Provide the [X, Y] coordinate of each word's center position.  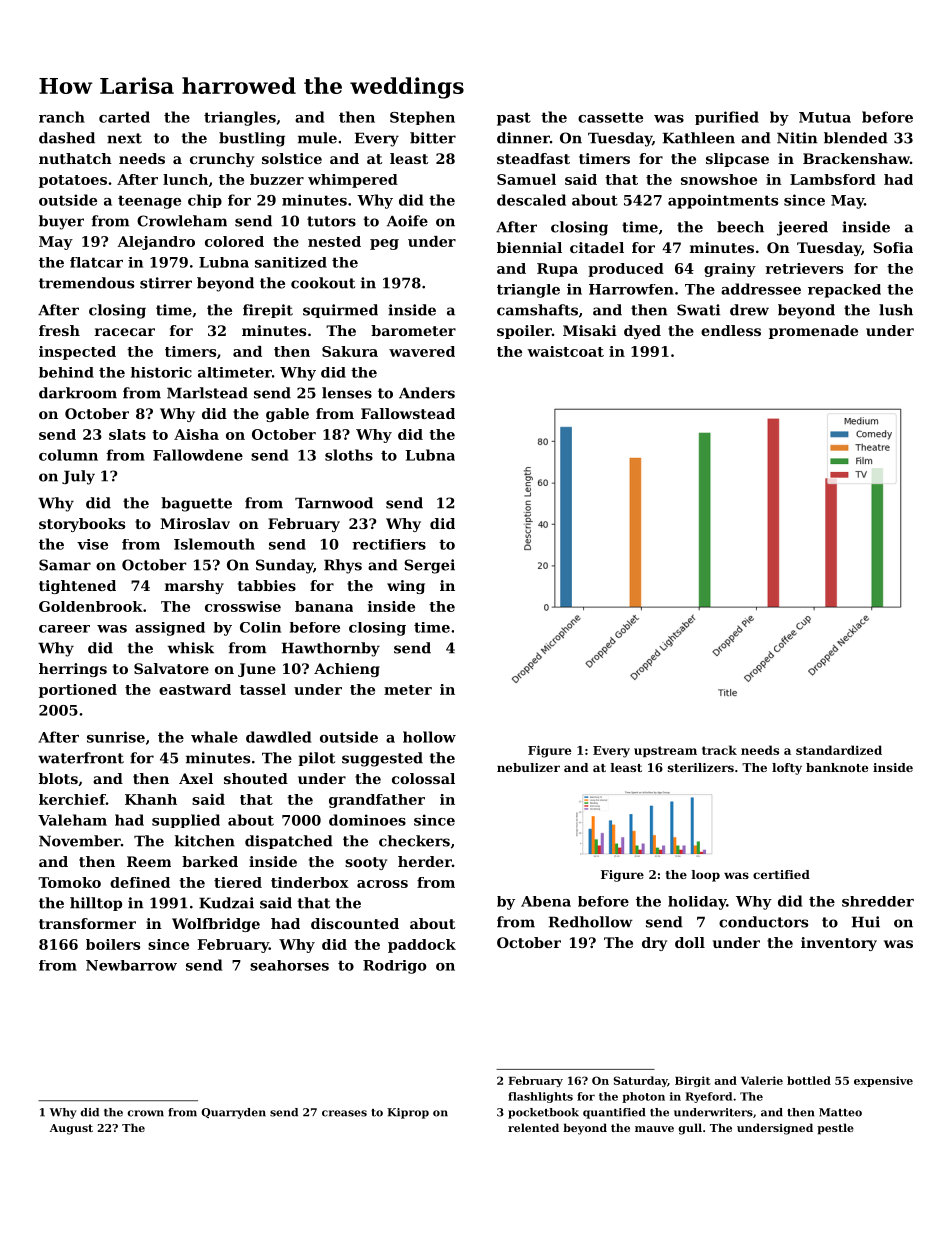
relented [533, 1127]
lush [896, 310]
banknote [837, 767]
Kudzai [226, 903]
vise [92, 544]
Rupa [557, 270]
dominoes [367, 820]
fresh [59, 330]
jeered [802, 228]
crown [145, 1113]
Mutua [825, 117]
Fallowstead [408, 413]
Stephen [422, 118]
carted [124, 117]
